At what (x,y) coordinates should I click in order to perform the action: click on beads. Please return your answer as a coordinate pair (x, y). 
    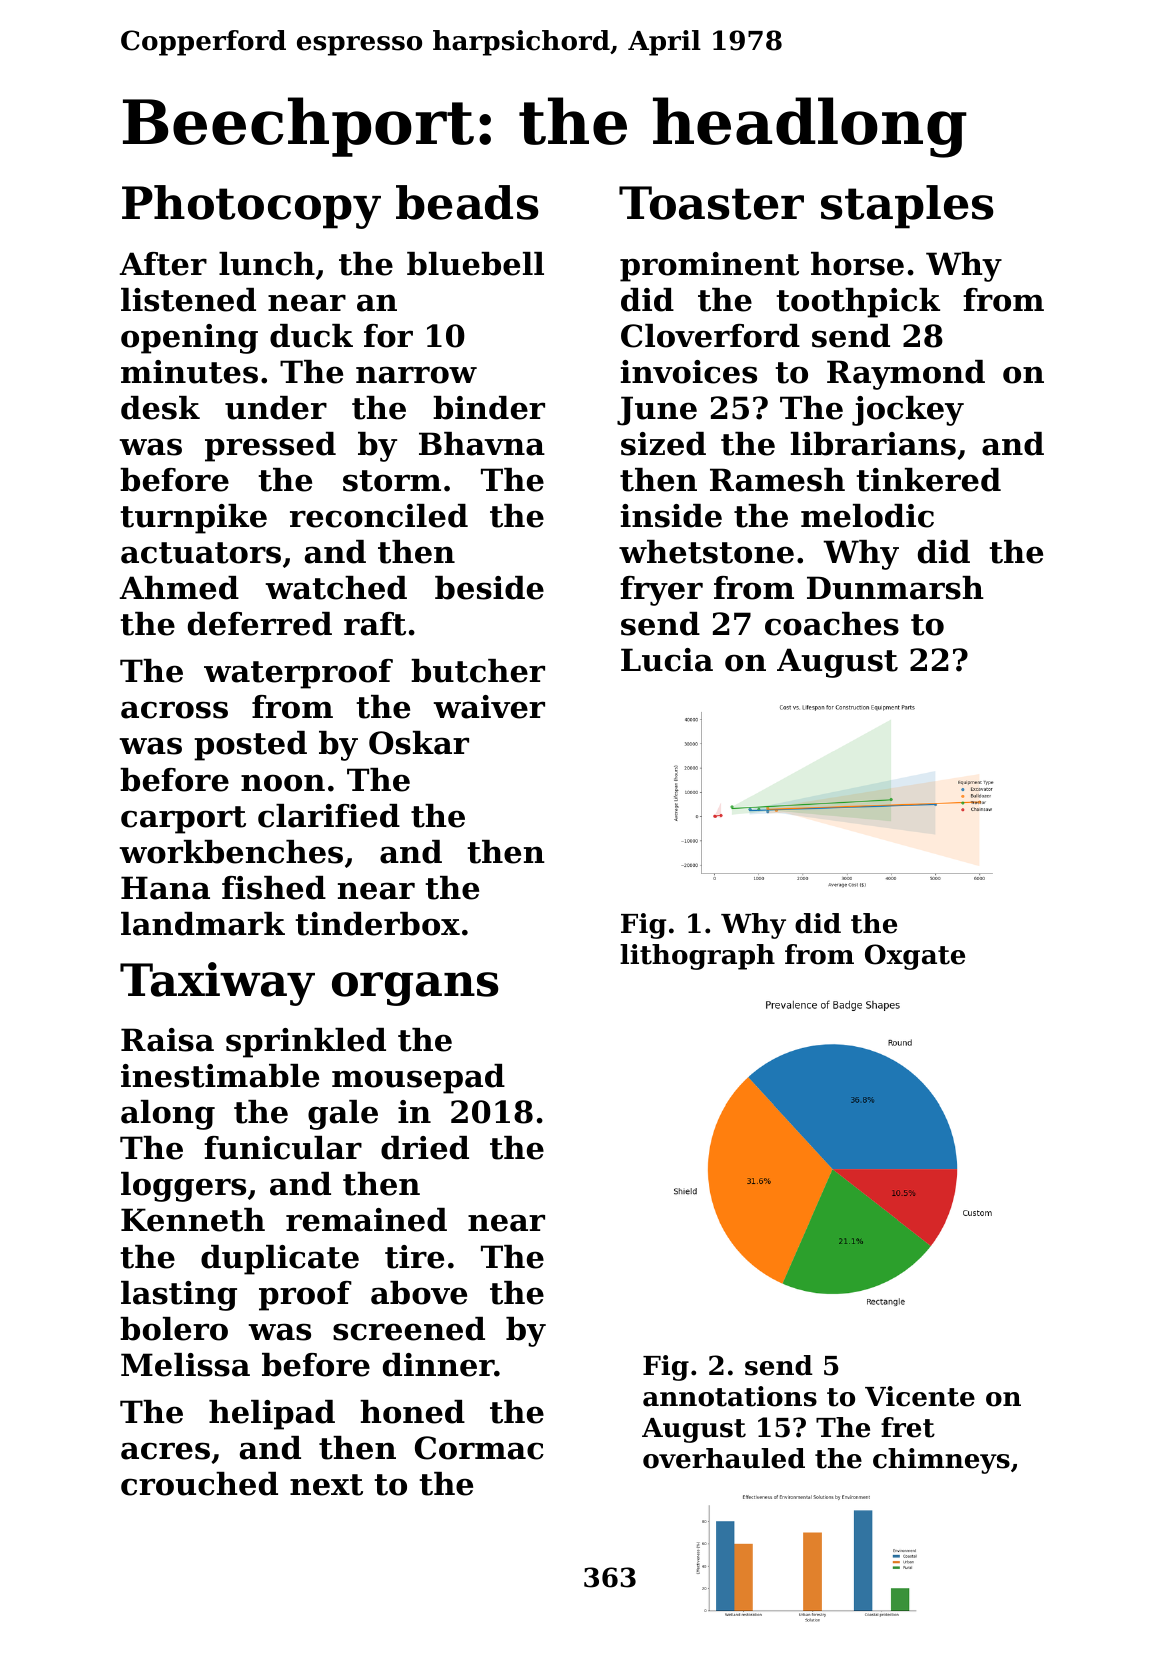
    Looking at the image, I should click on (467, 202).
